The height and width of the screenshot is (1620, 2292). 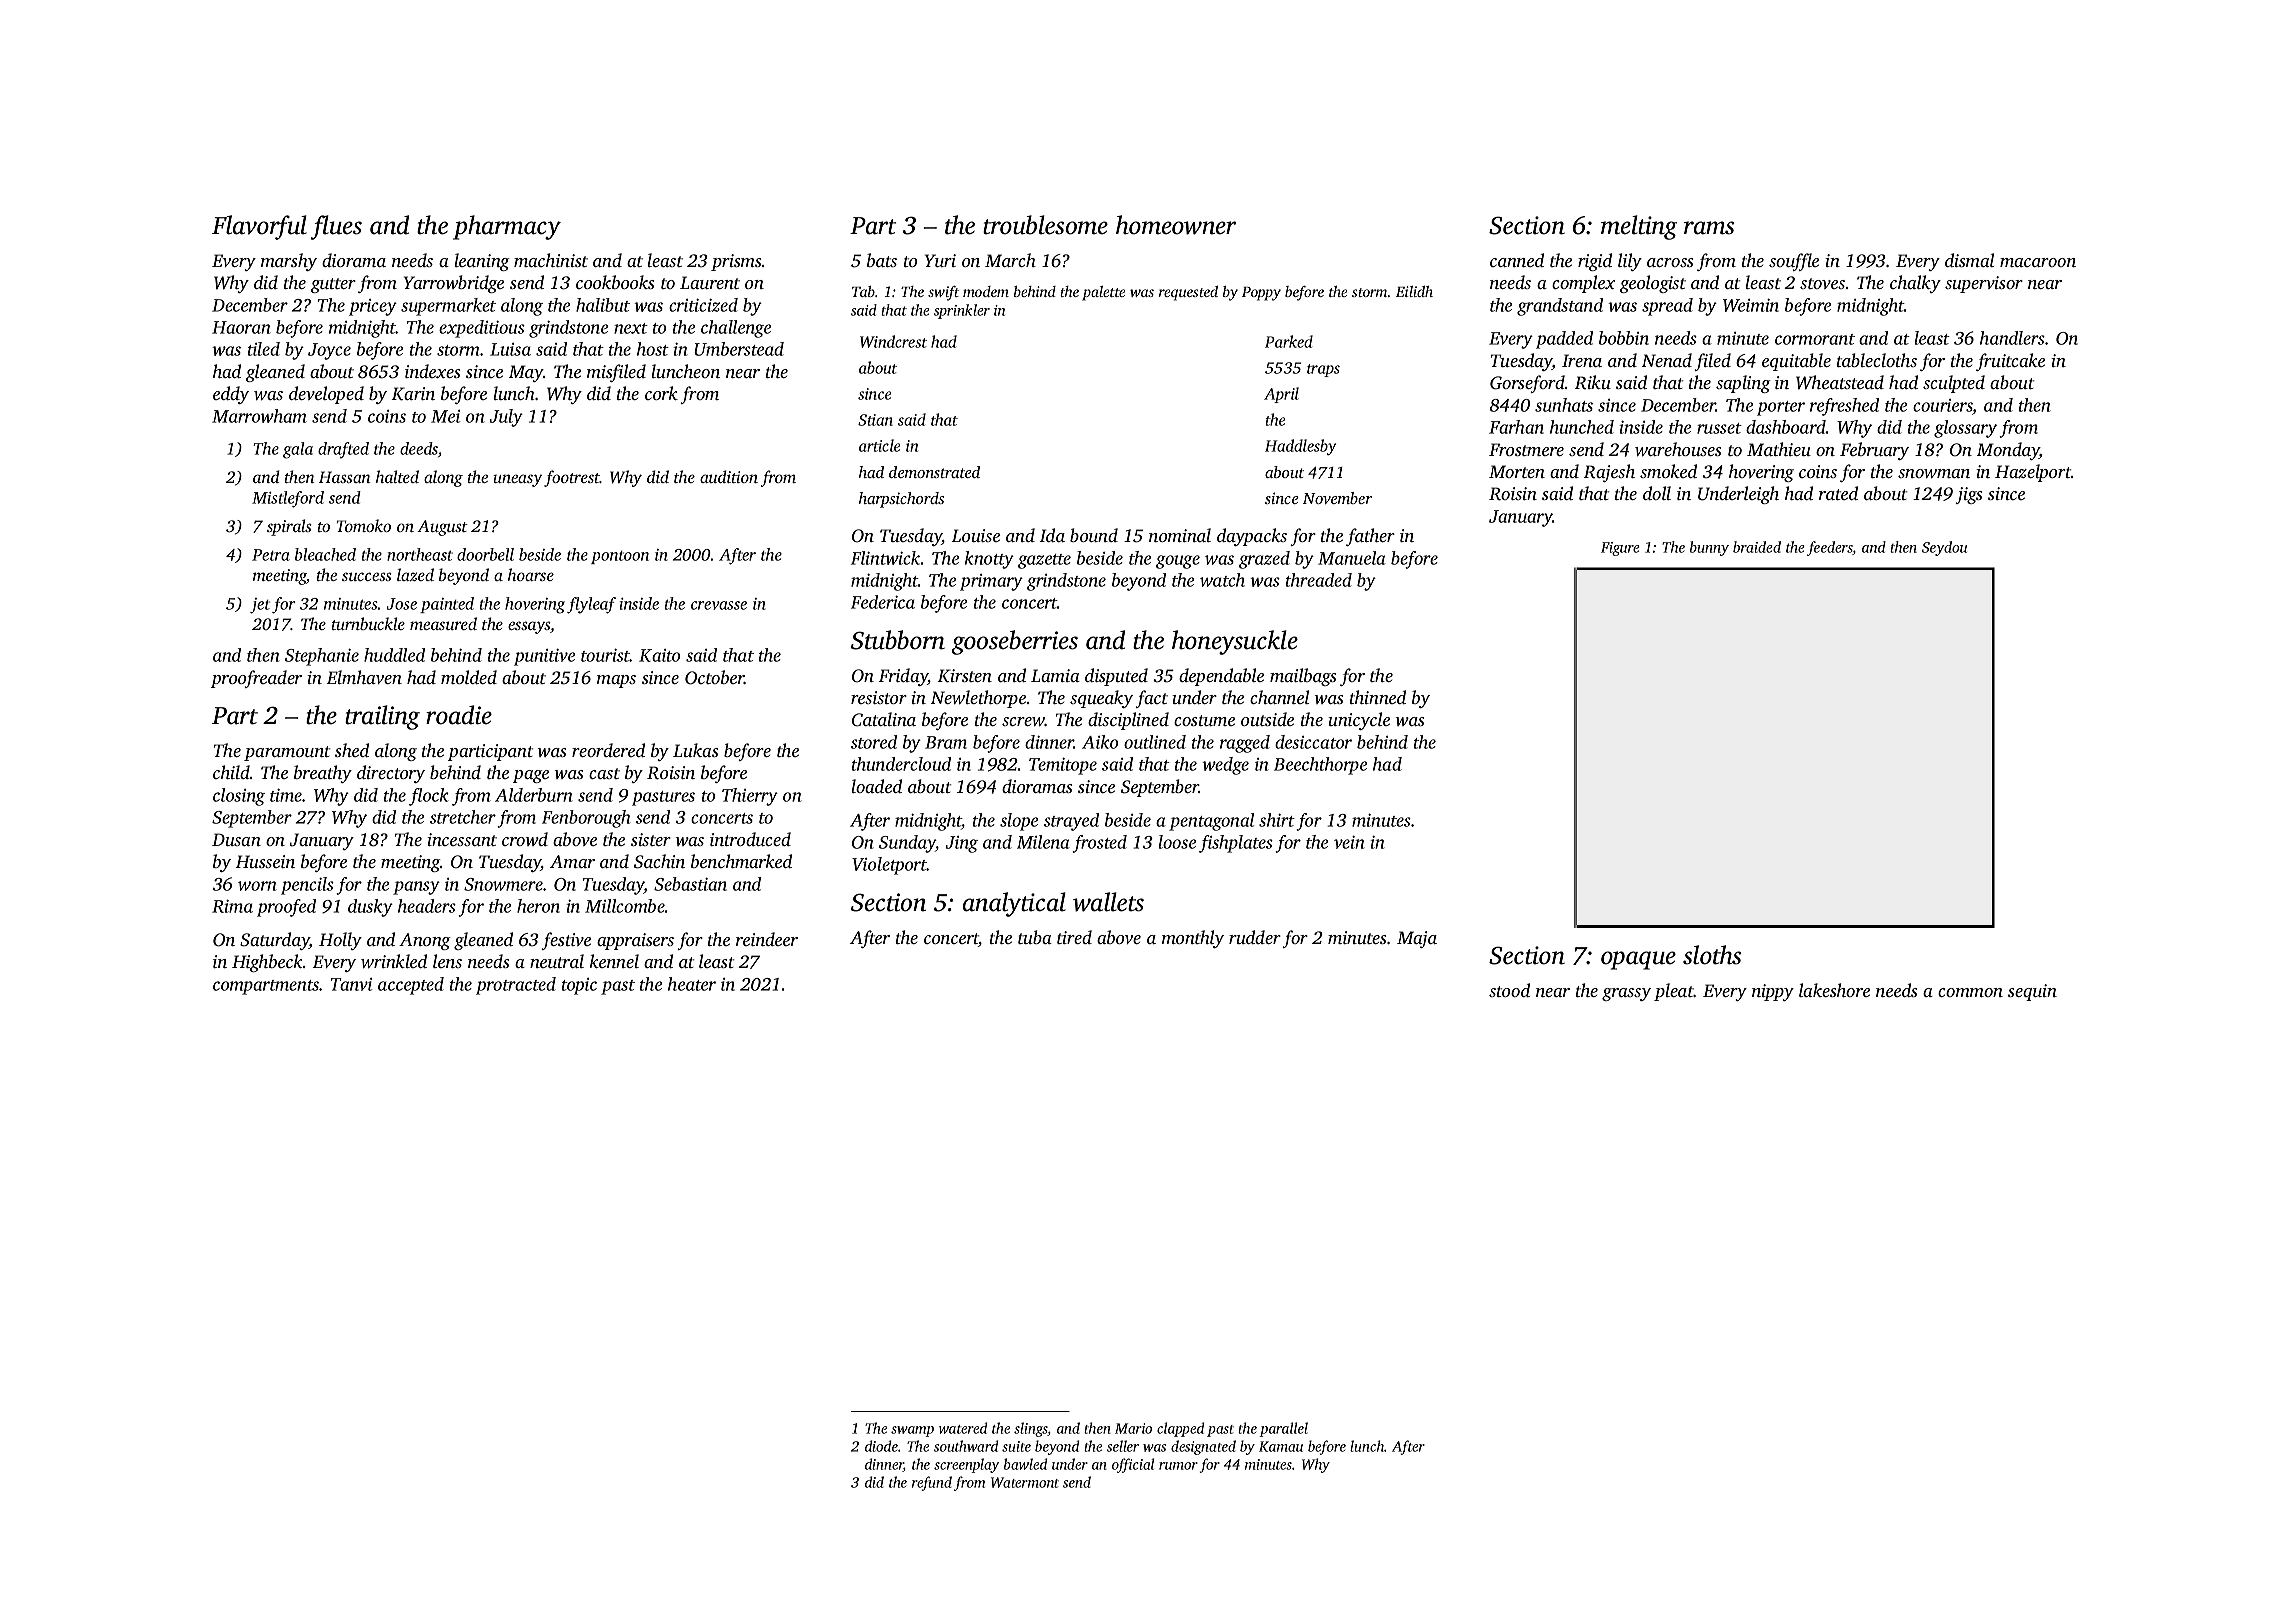 What do you see at coordinates (1709, 548) in the screenshot?
I see `bunny` at bounding box center [1709, 548].
